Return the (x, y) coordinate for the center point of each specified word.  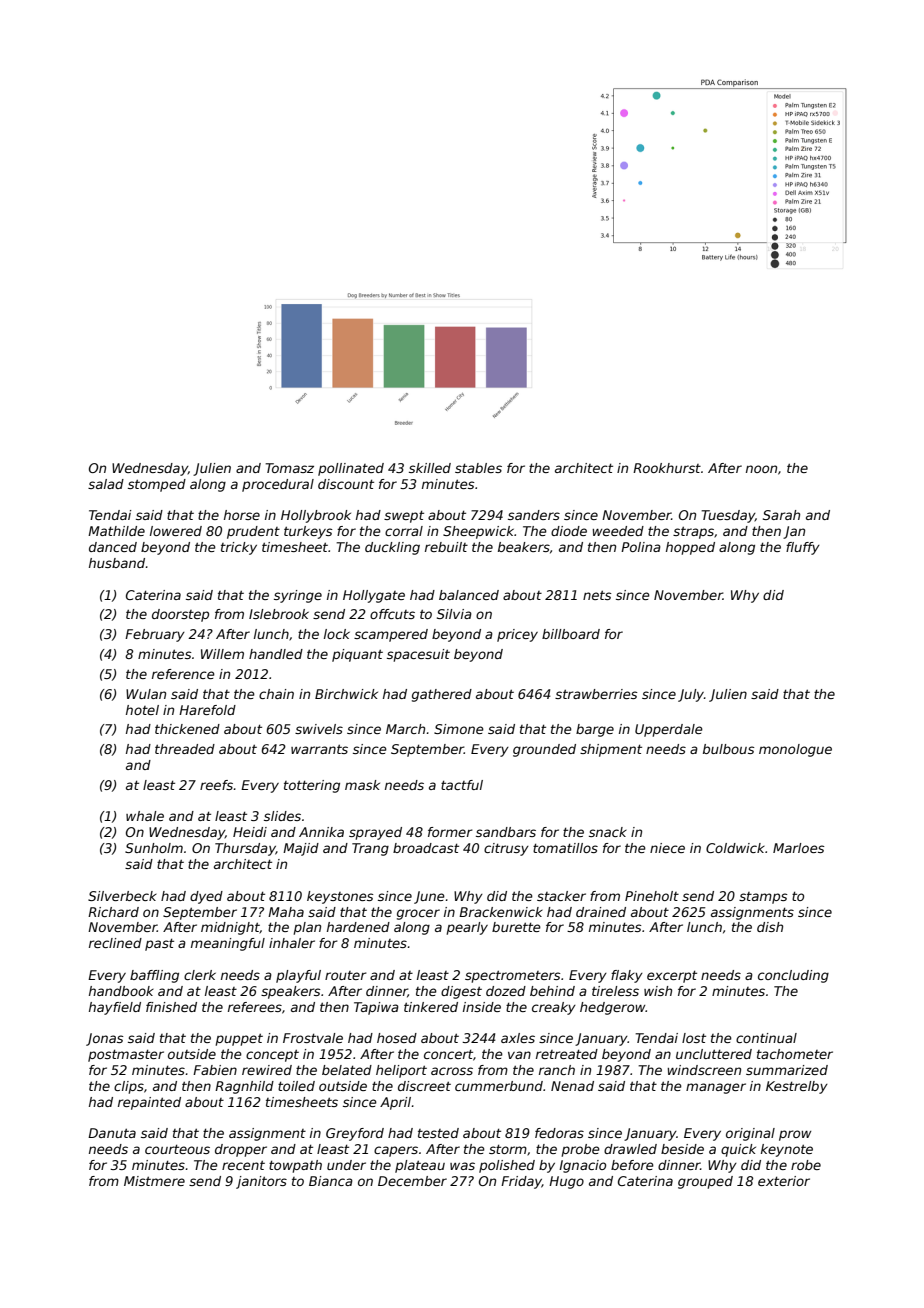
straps (693, 533)
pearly (467, 928)
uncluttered (714, 1054)
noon (761, 469)
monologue (795, 750)
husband (117, 563)
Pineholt (652, 896)
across (452, 1071)
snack (608, 832)
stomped (157, 485)
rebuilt (446, 547)
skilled (430, 468)
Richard (113, 912)
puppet (239, 1040)
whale (145, 816)
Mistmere (154, 1181)
